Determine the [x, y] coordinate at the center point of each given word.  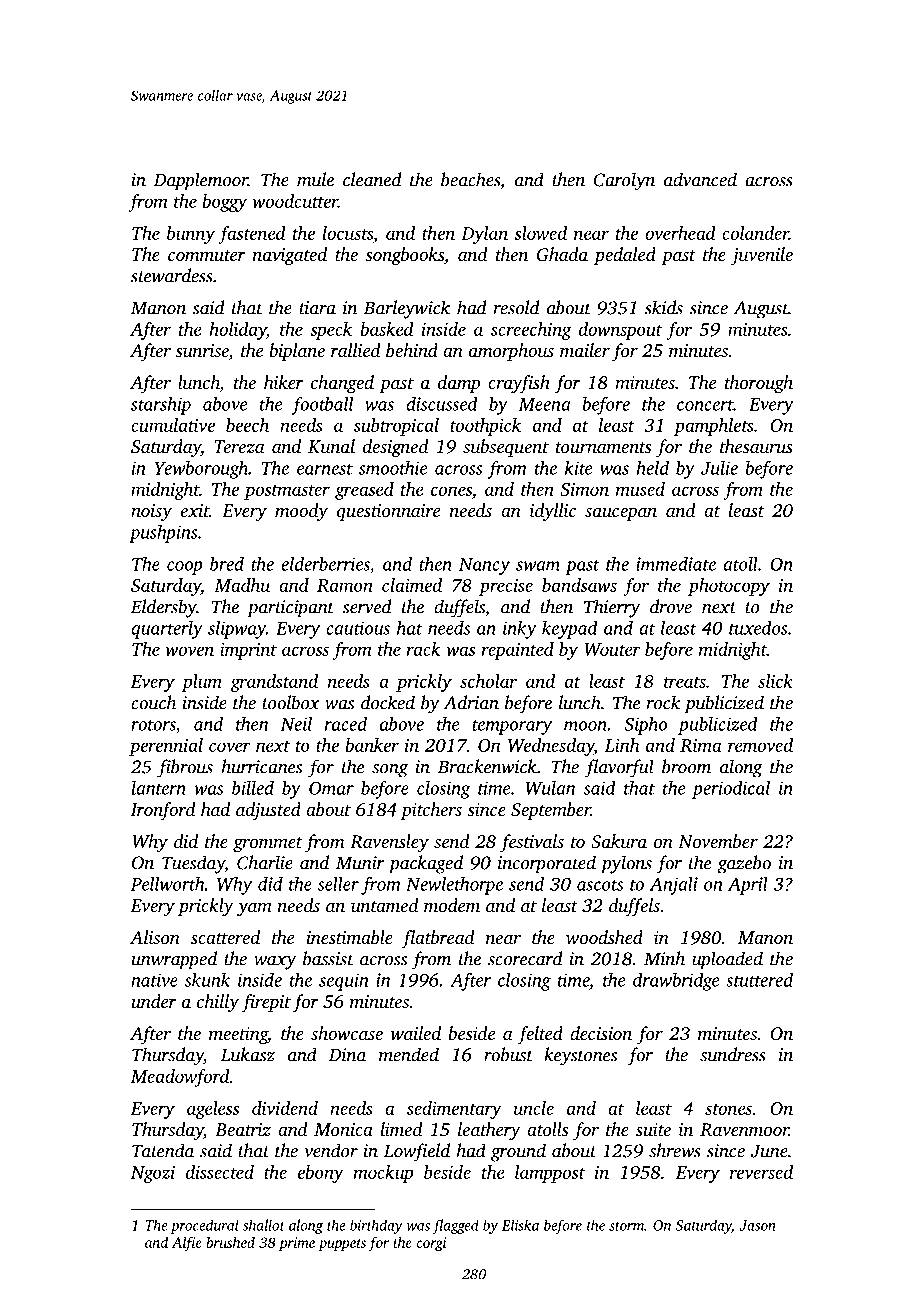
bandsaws [579, 585]
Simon [584, 489]
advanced [700, 179]
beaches [470, 179]
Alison [155, 937]
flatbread [437, 939]
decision [601, 1033]
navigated [290, 256]
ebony [321, 1174]
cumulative [173, 425]
